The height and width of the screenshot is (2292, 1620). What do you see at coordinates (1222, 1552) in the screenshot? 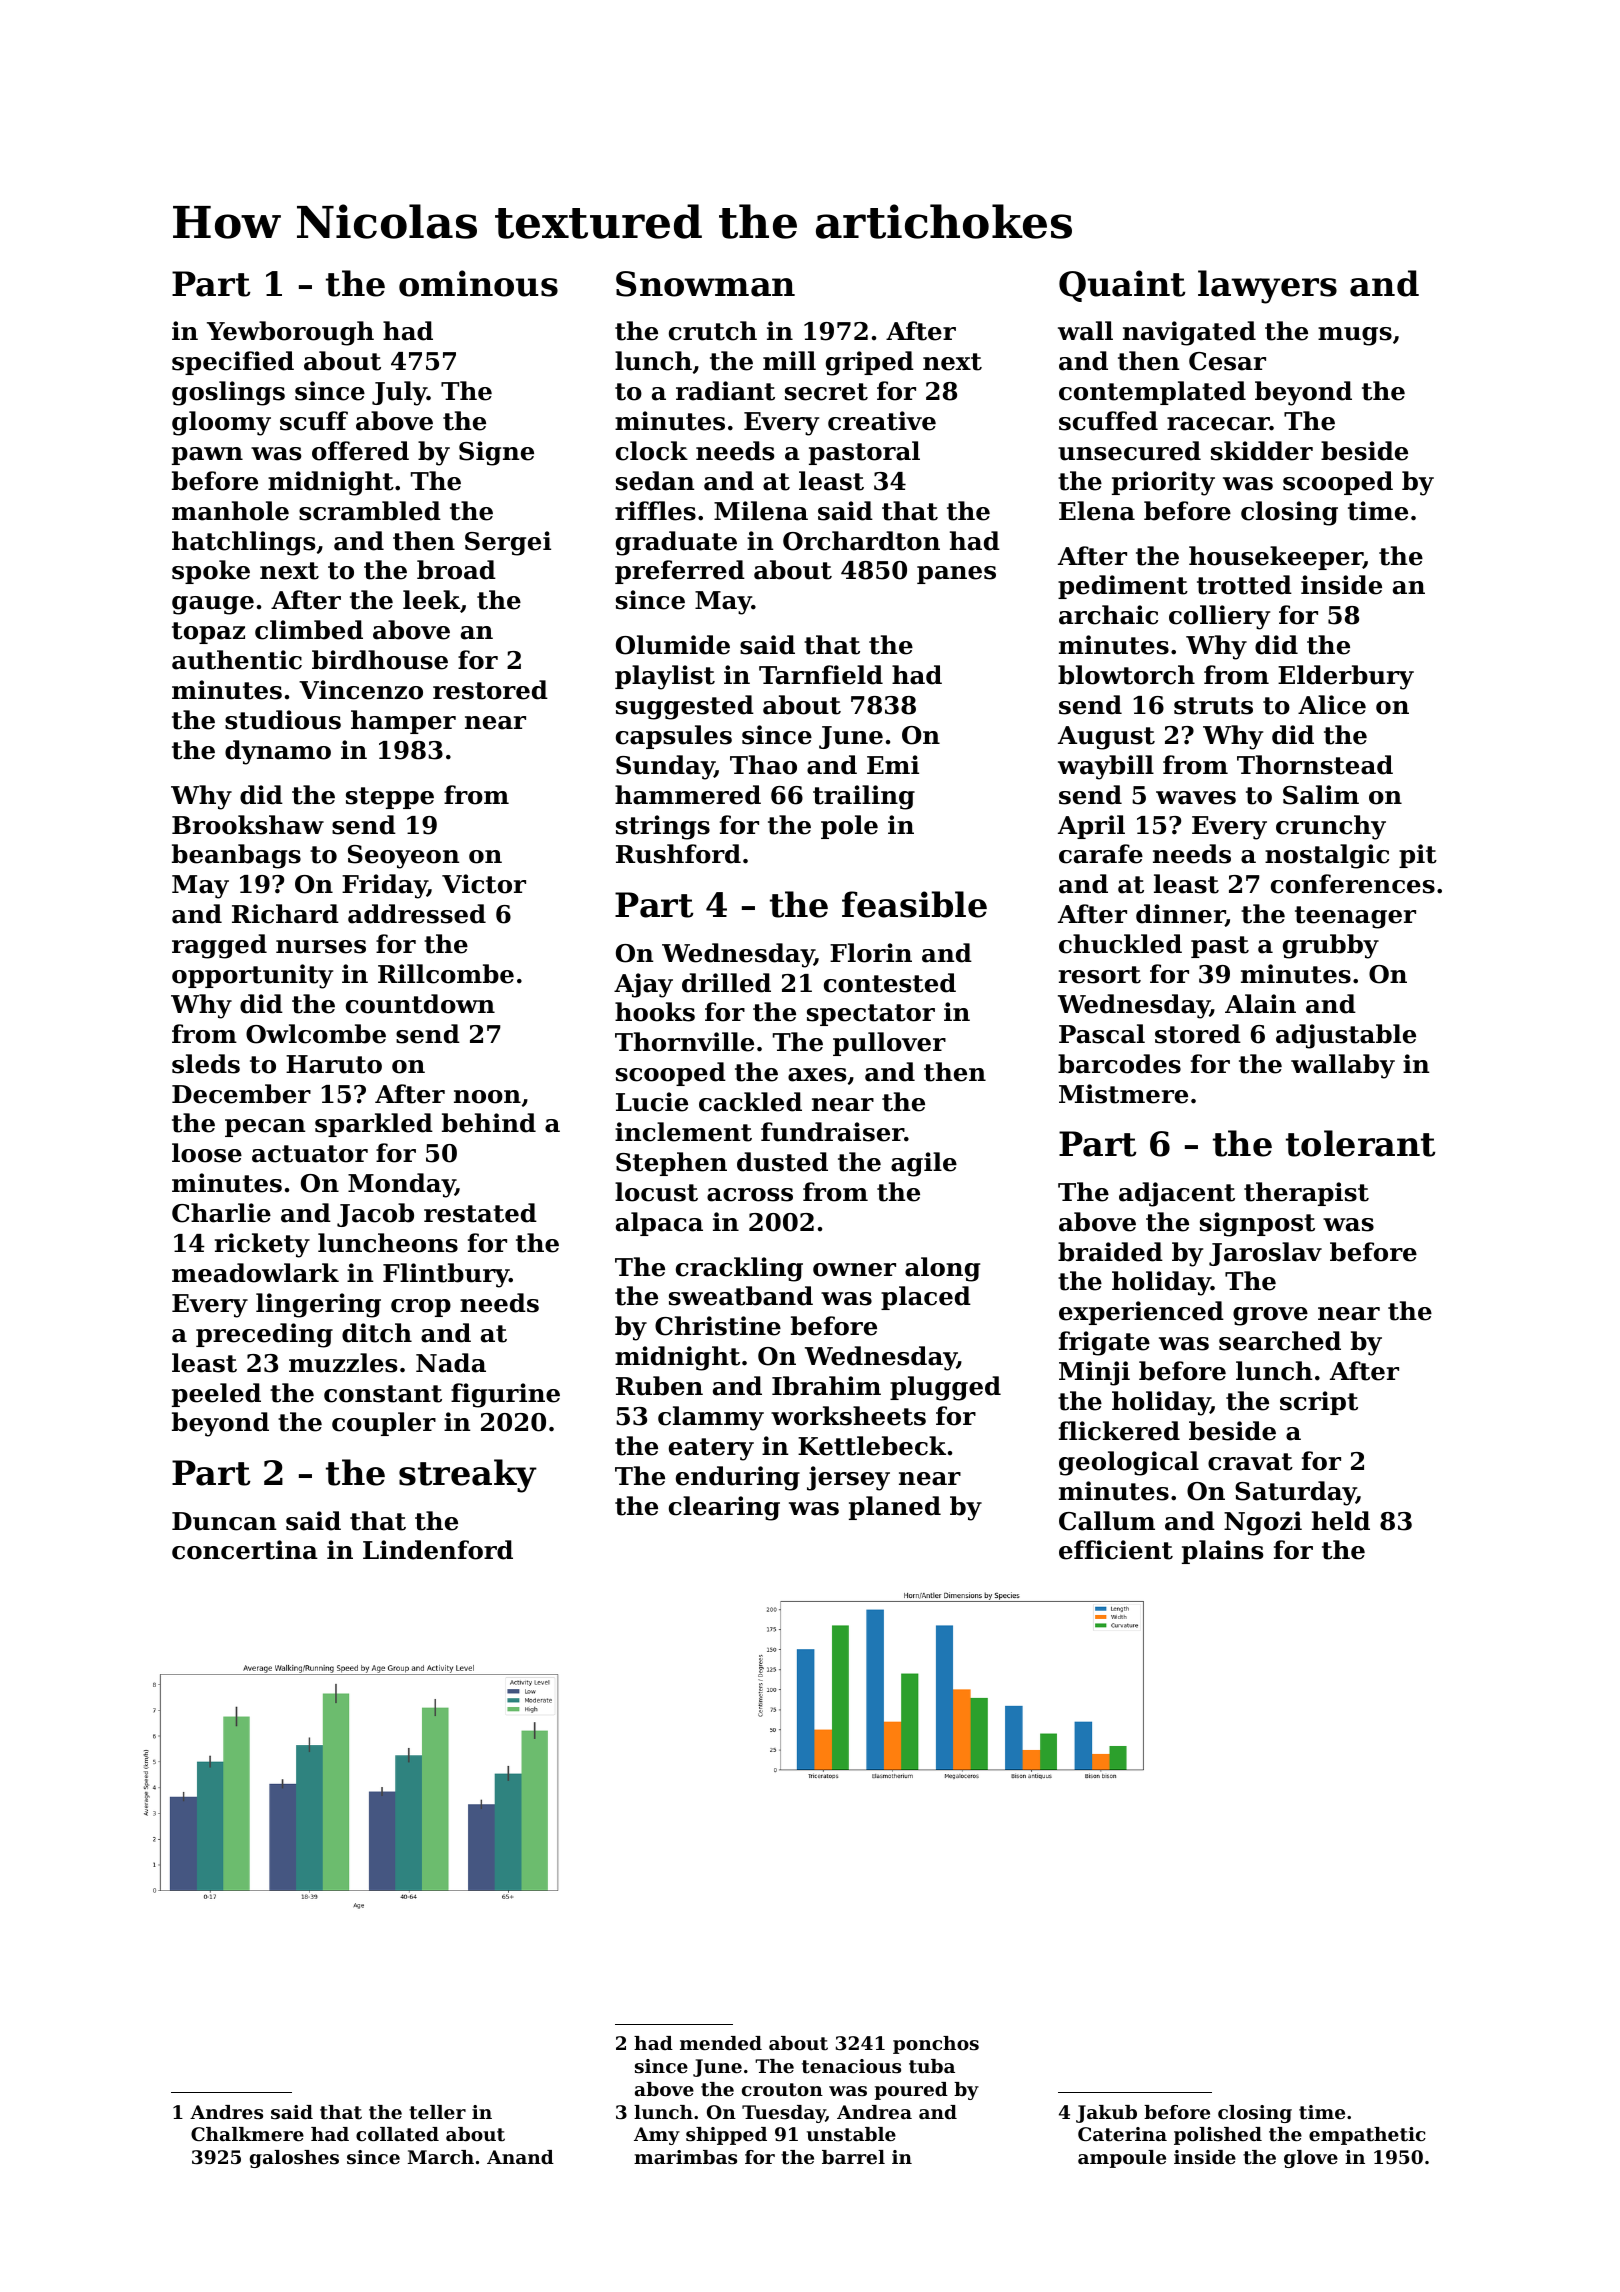
I see `plains` at bounding box center [1222, 1552].
